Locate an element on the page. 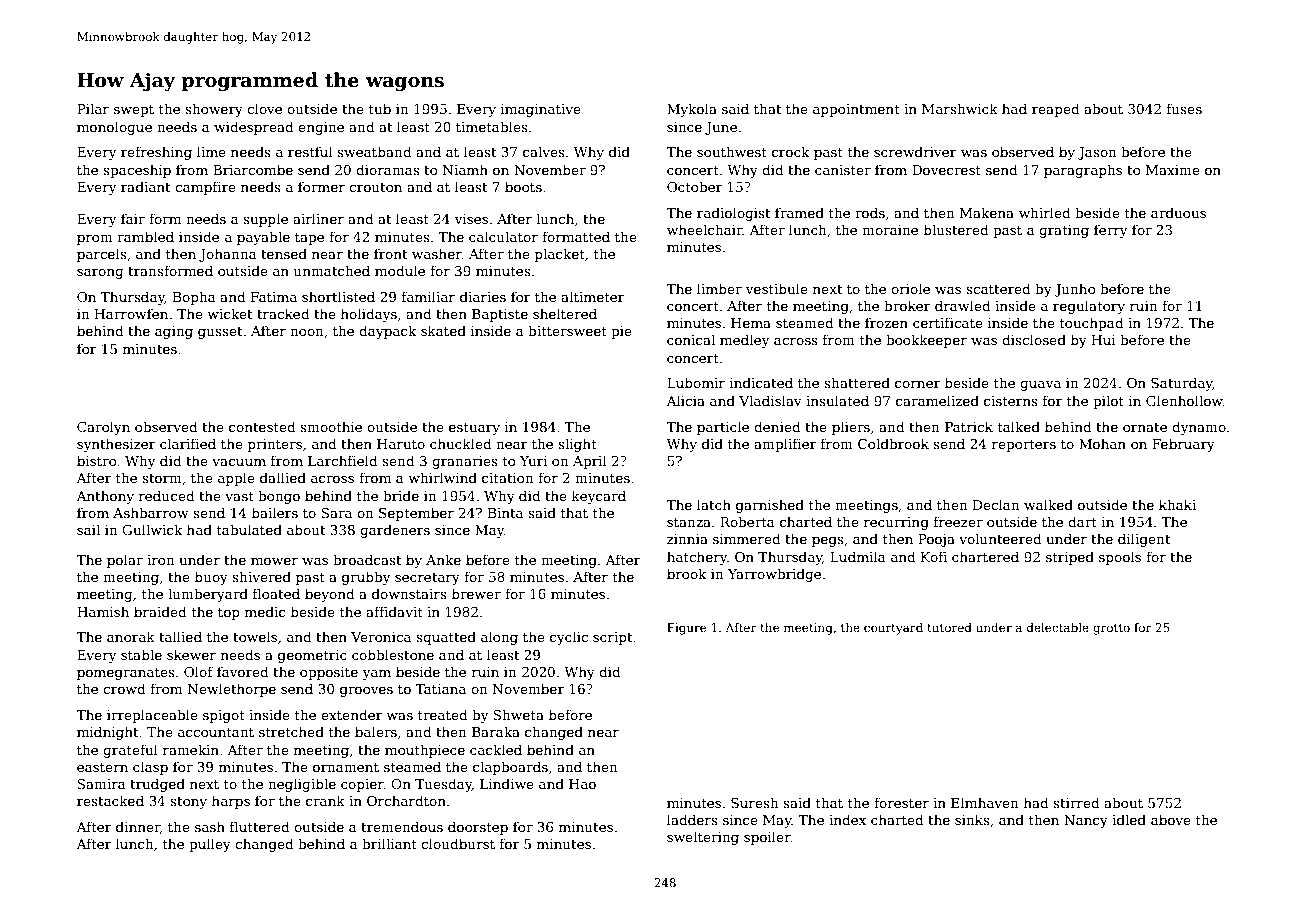  stony is located at coordinates (188, 803).
